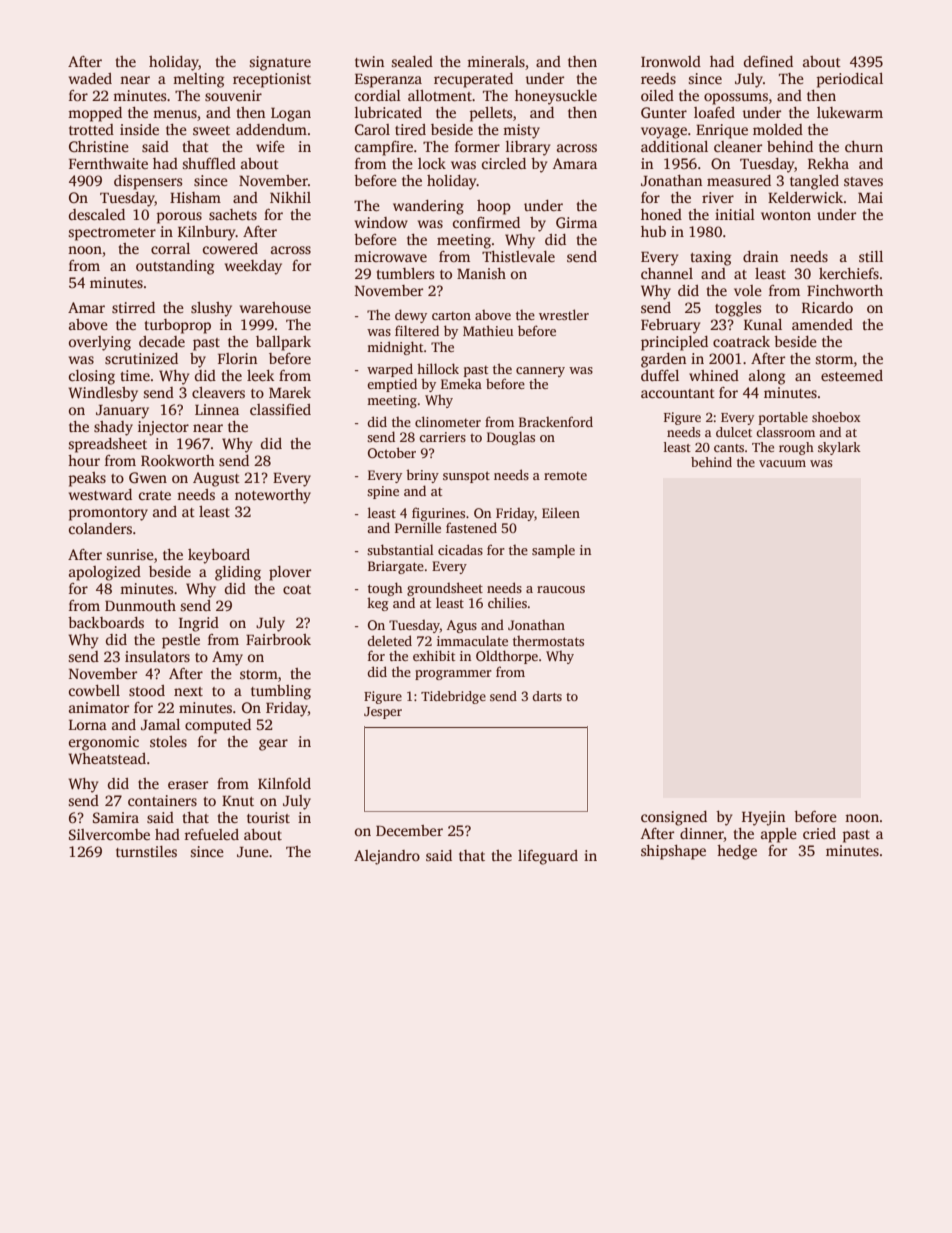  Describe the element at coordinates (290, 392) in the image. I see `Marek` at that location.
